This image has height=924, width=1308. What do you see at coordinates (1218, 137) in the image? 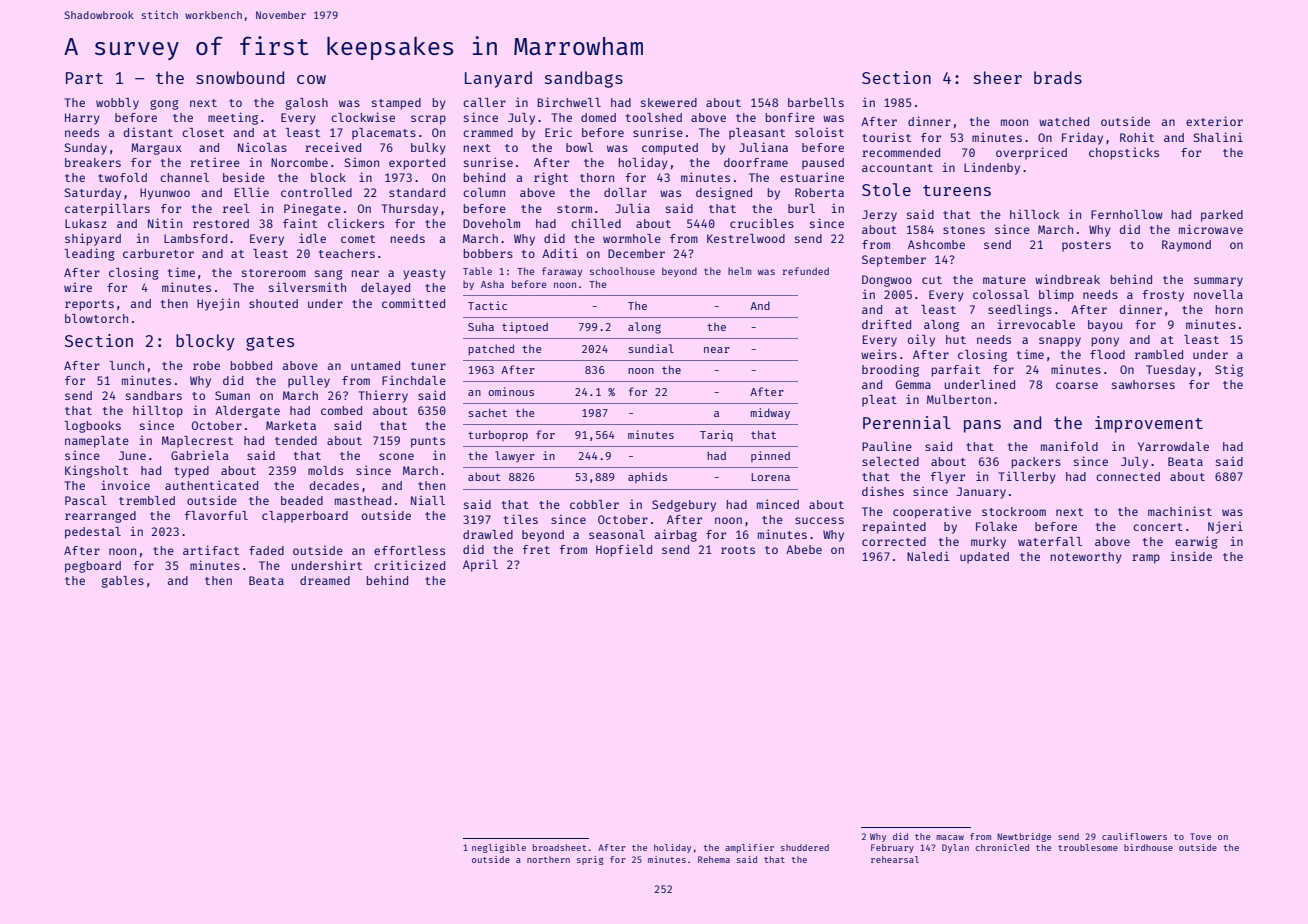
I see `Shalini` at bounding box center [1218, 137].
